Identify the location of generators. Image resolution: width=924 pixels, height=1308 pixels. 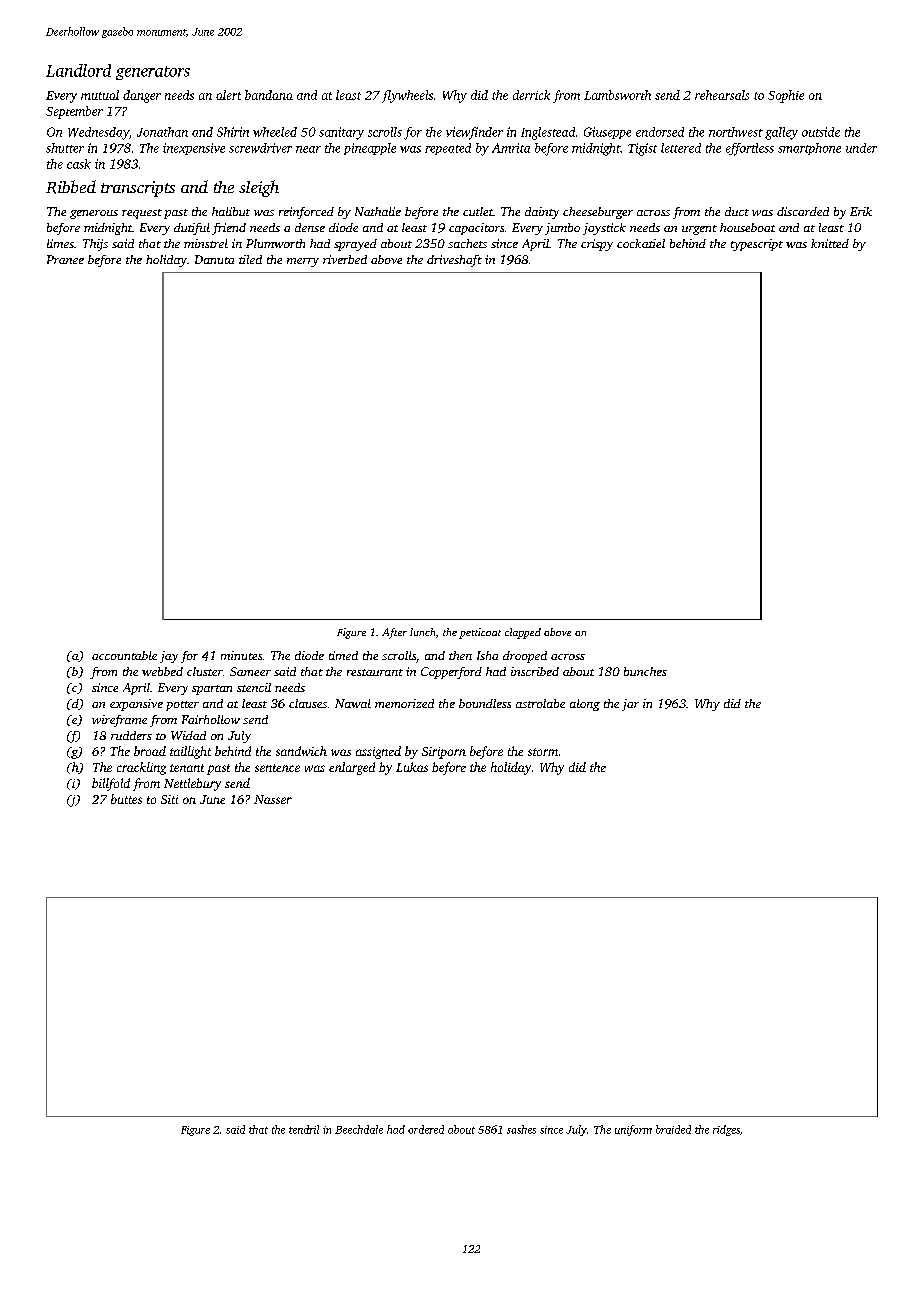
(153, 73).
